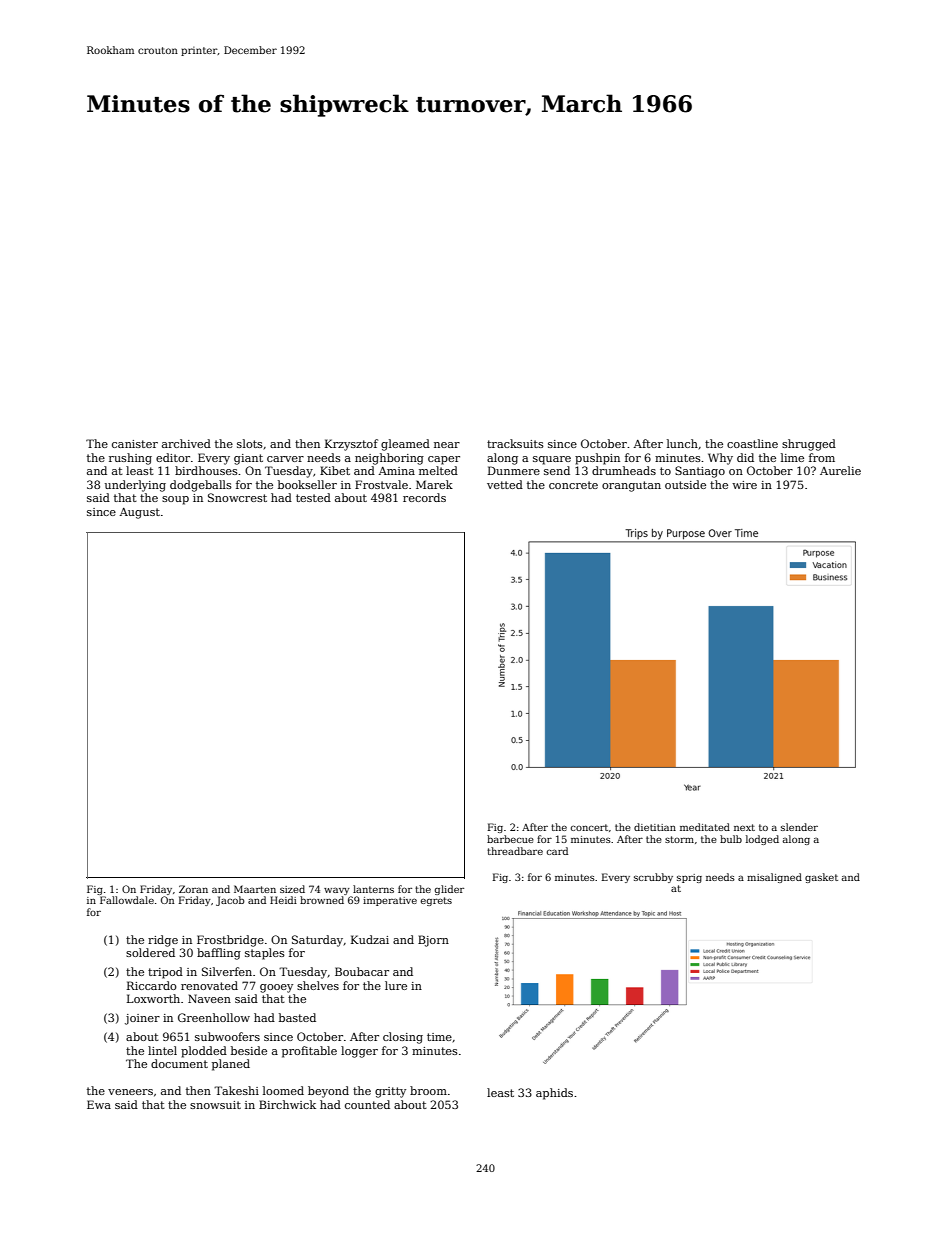 This screenshot has width=952, height=1233. I want to click on veneers, so click(130, 1092).
